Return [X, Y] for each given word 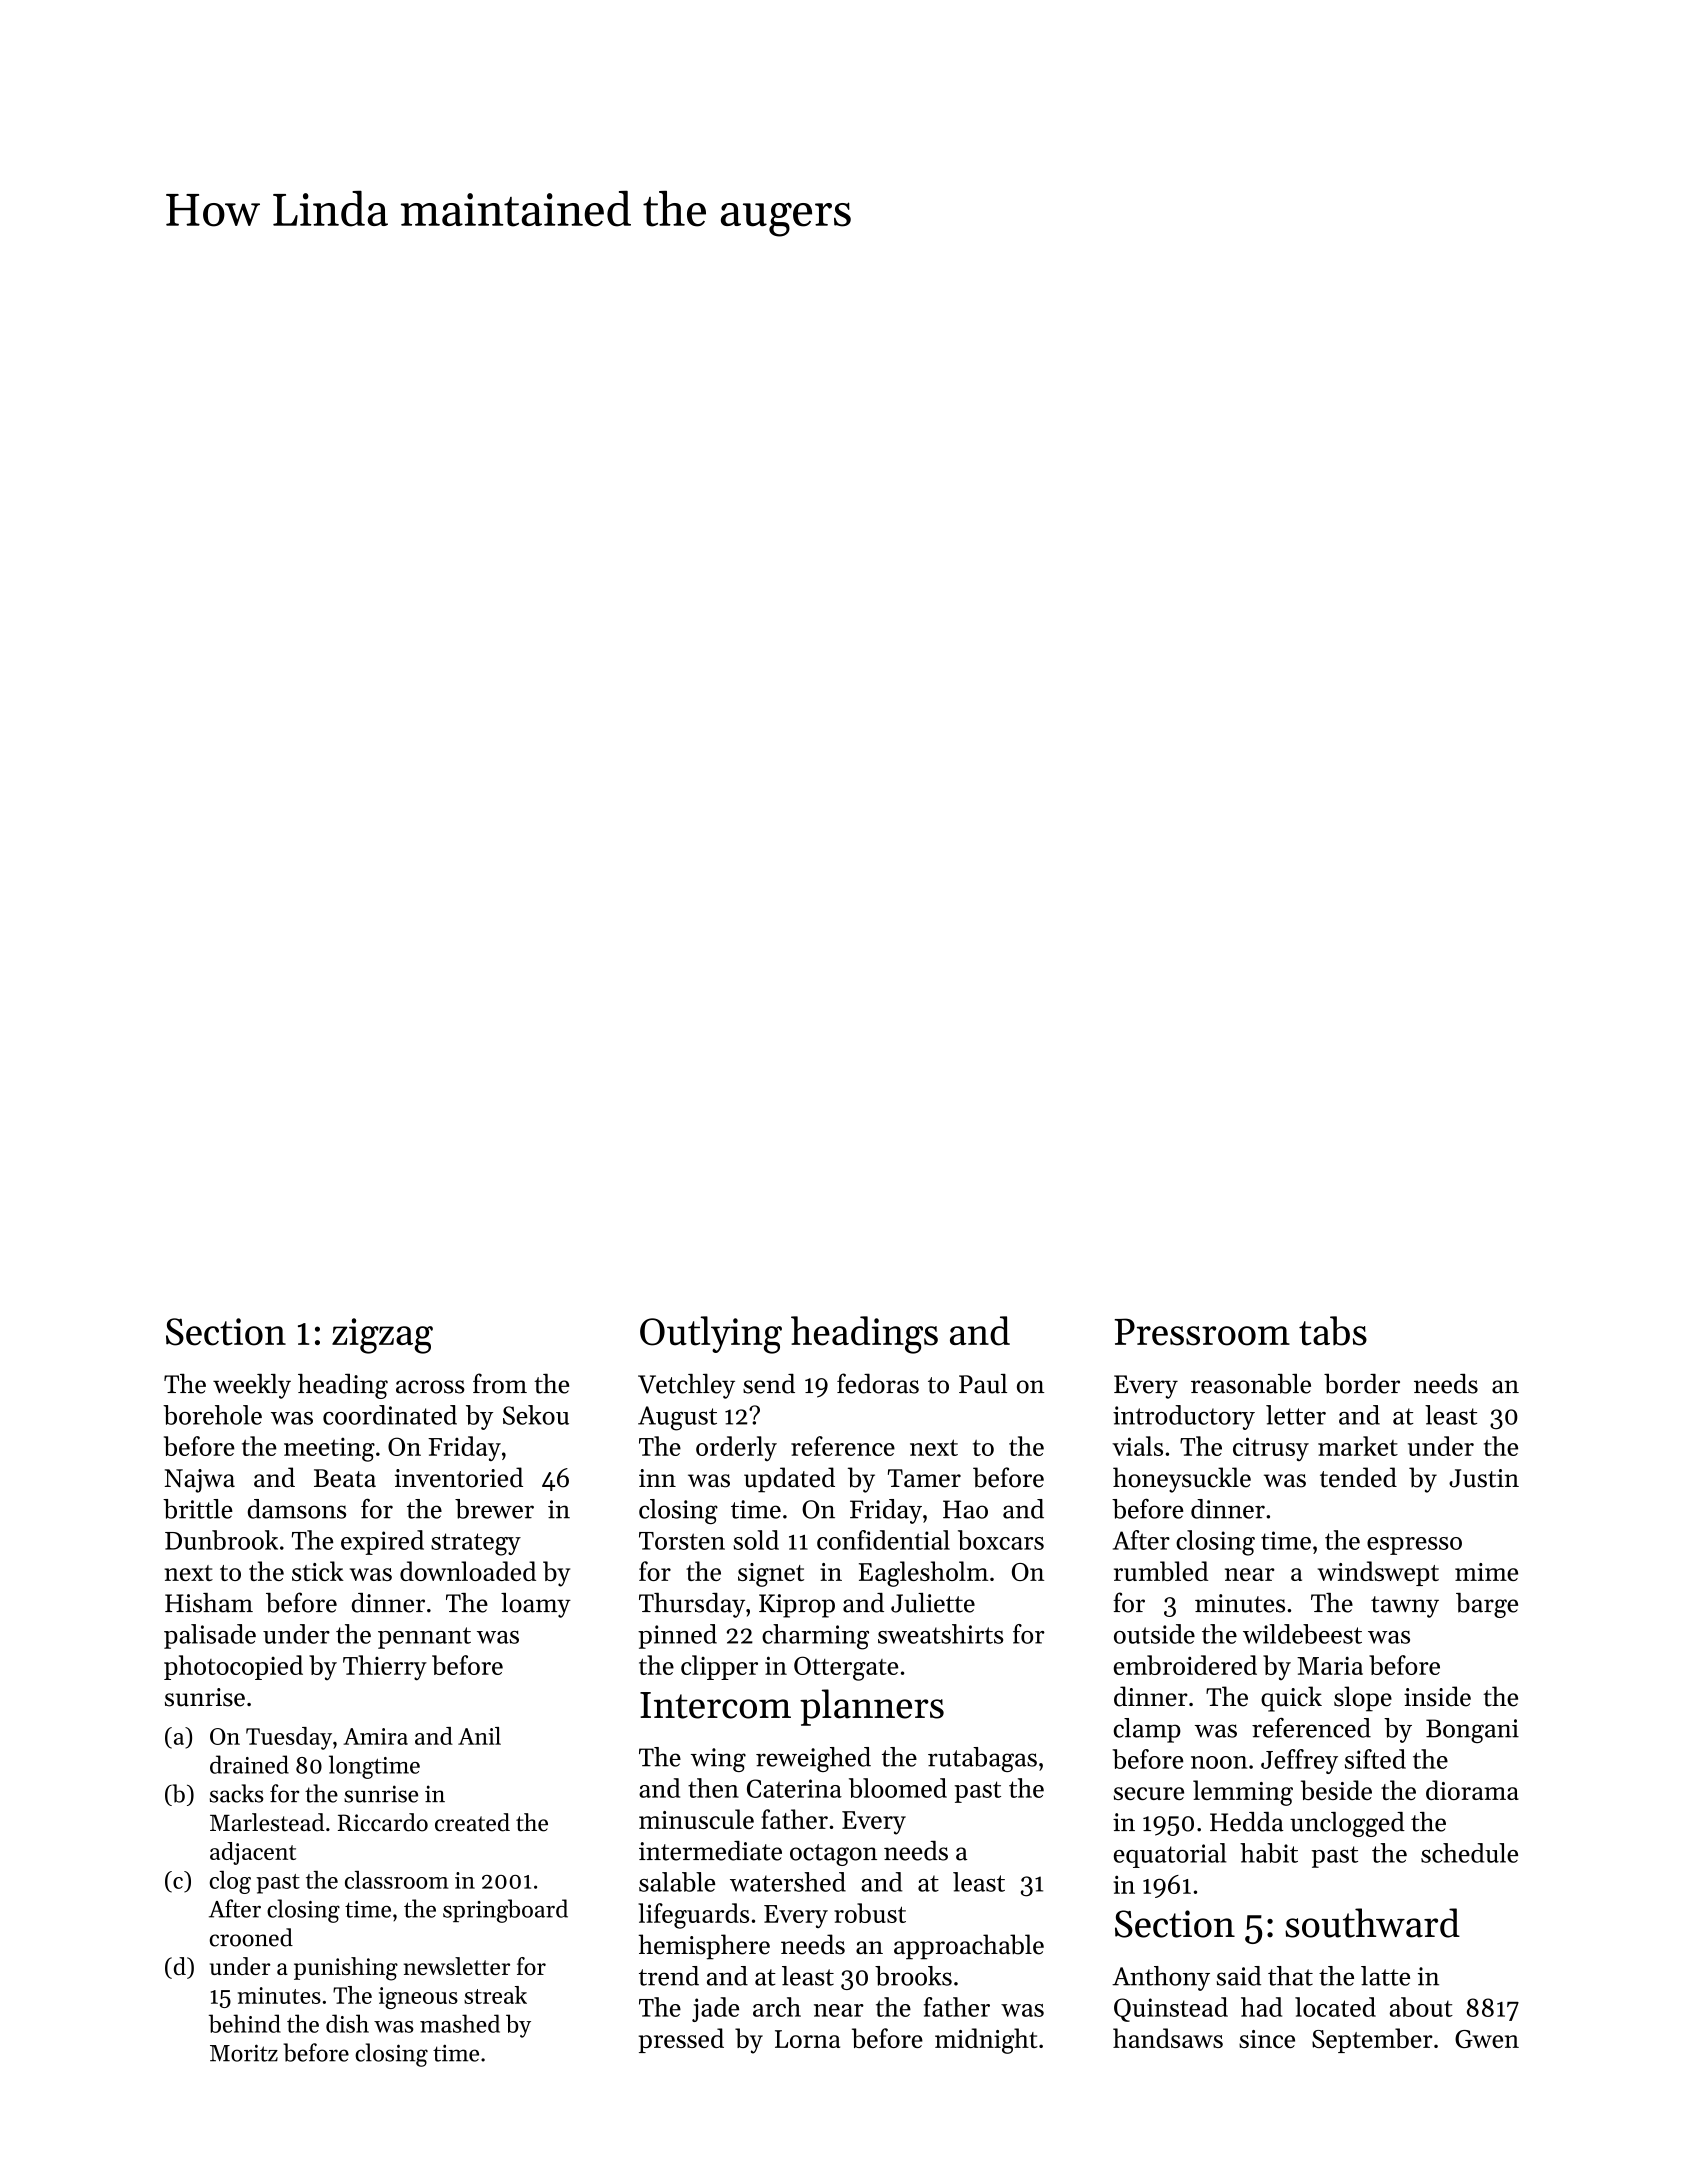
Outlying [711, 1335]
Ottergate [846, 1668]
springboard [505, 1911]
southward [1372, 1923]
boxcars [1001, 1540]
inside [1437, 1696]
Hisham [209, 1603]
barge [1487, 1605]
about [1421, 2007]
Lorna [807, 2039]
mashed [460, 2023]
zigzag [382, 1336]
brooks [913, 1976]
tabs [1333, 1331]
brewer [494, 1509]
